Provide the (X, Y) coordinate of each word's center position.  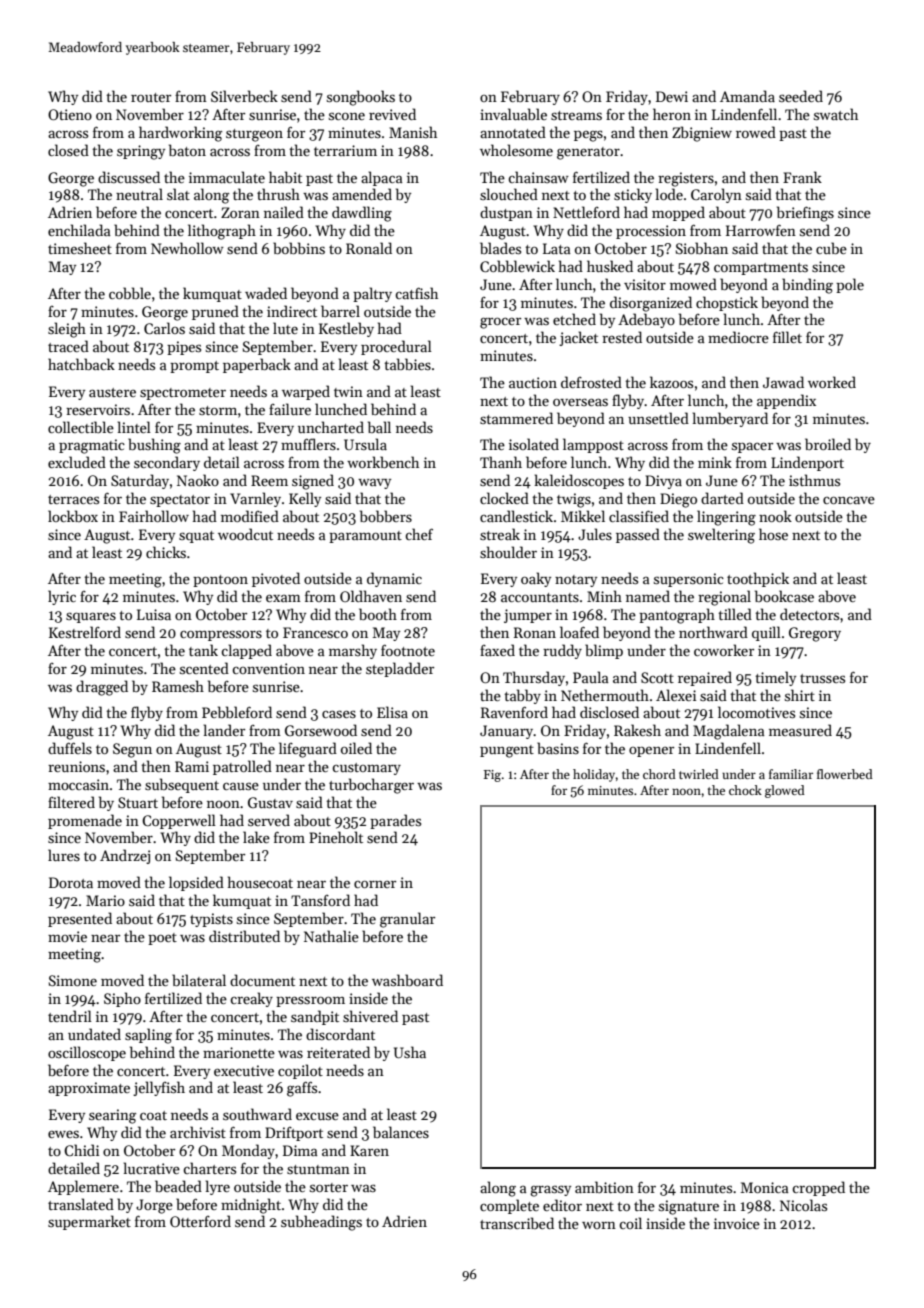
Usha (410, 1052)
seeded (801, 96)
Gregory (815, 634)
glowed (785, 791)
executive (244, 1070)
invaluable (513, 114)
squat (196, 537)
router (151, 97)
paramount (365, 537)
